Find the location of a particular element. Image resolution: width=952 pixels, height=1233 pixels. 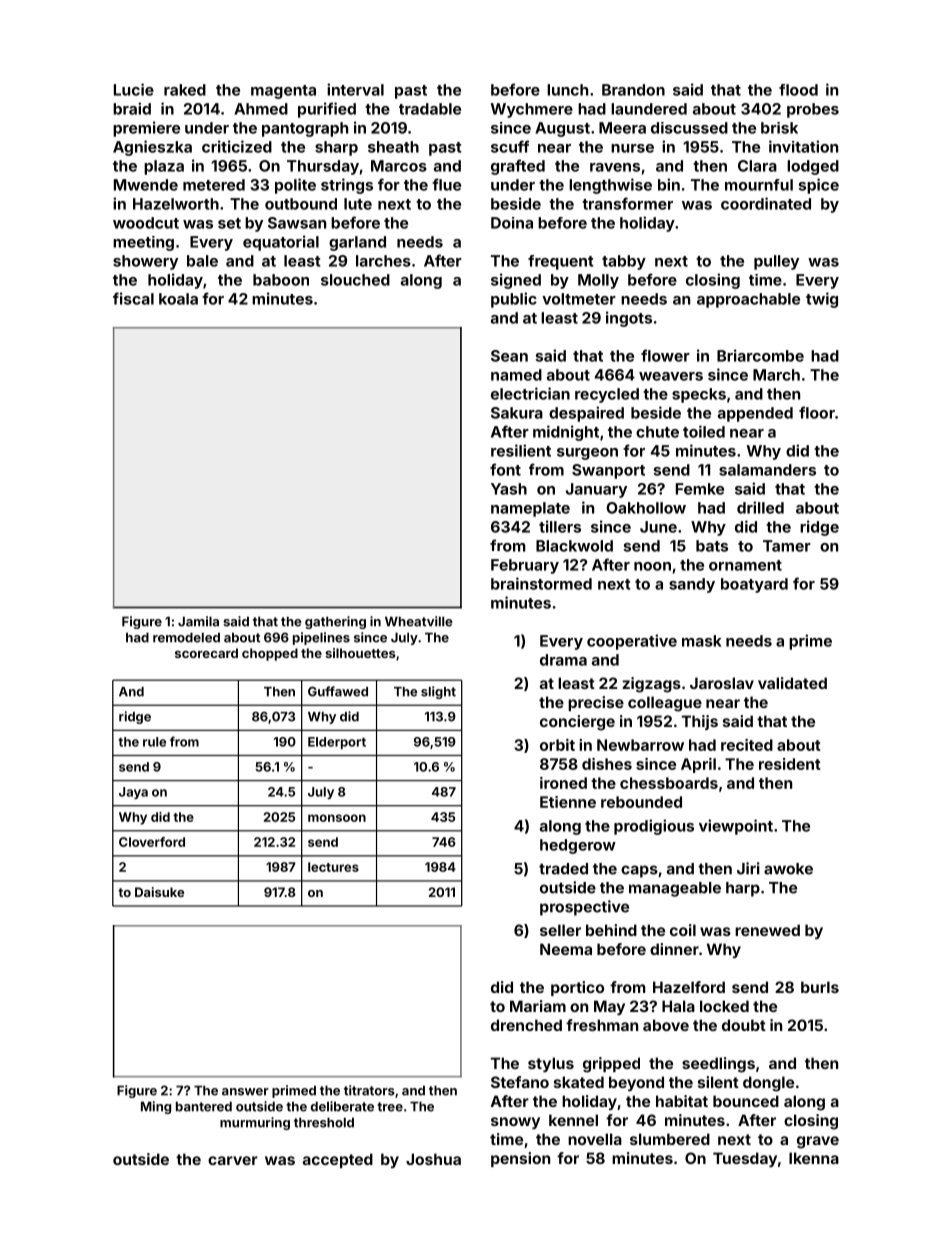

Tuesday is located at coordinates (745, 1159).
